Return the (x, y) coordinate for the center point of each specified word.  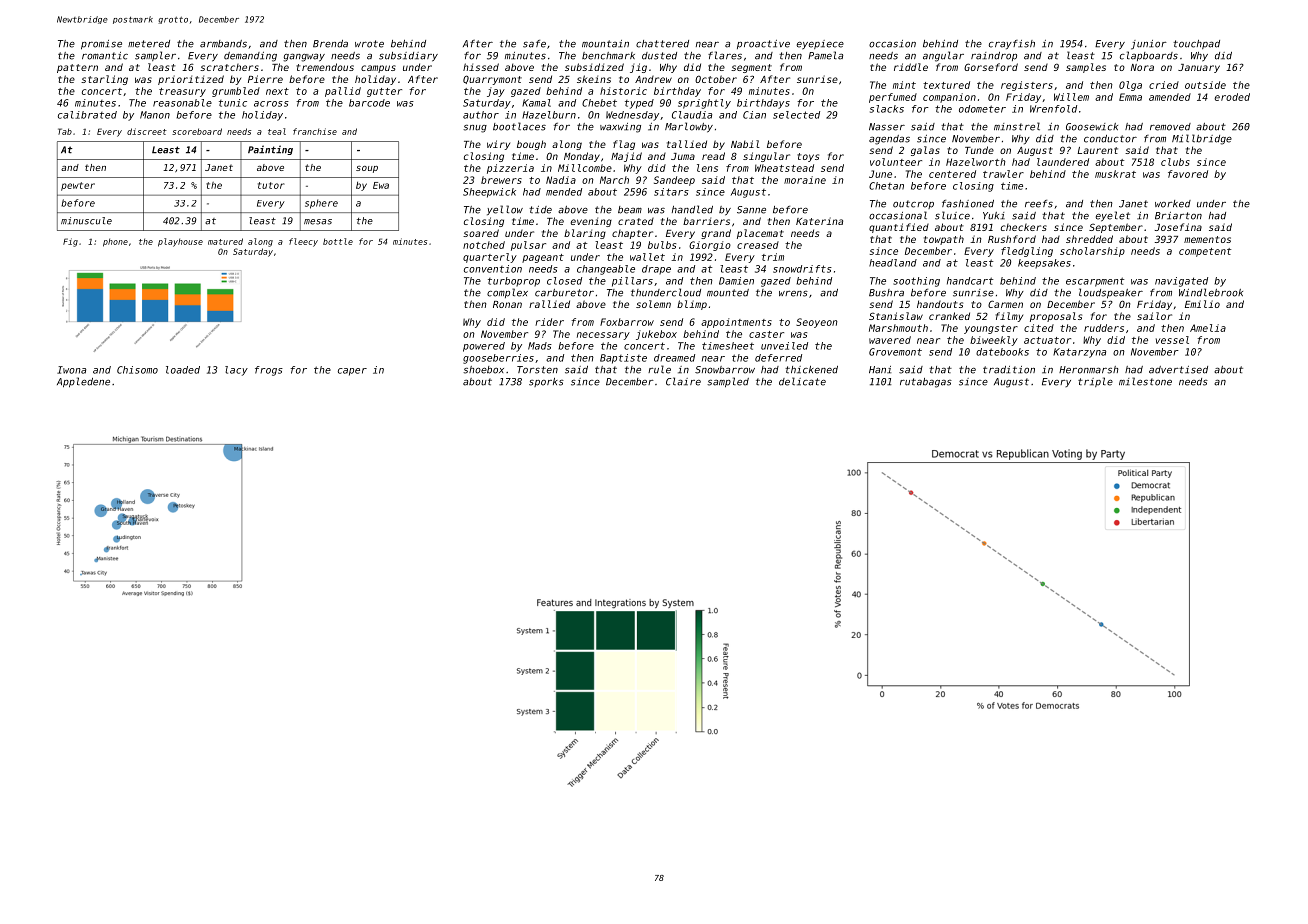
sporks (546, 382)
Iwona (71, 370)
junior (1149, 45)
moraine (805, 180)
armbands (223, 44)
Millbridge (1202, 139)
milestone (1145, 381)
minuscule (86, 221)
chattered (662, 44)
